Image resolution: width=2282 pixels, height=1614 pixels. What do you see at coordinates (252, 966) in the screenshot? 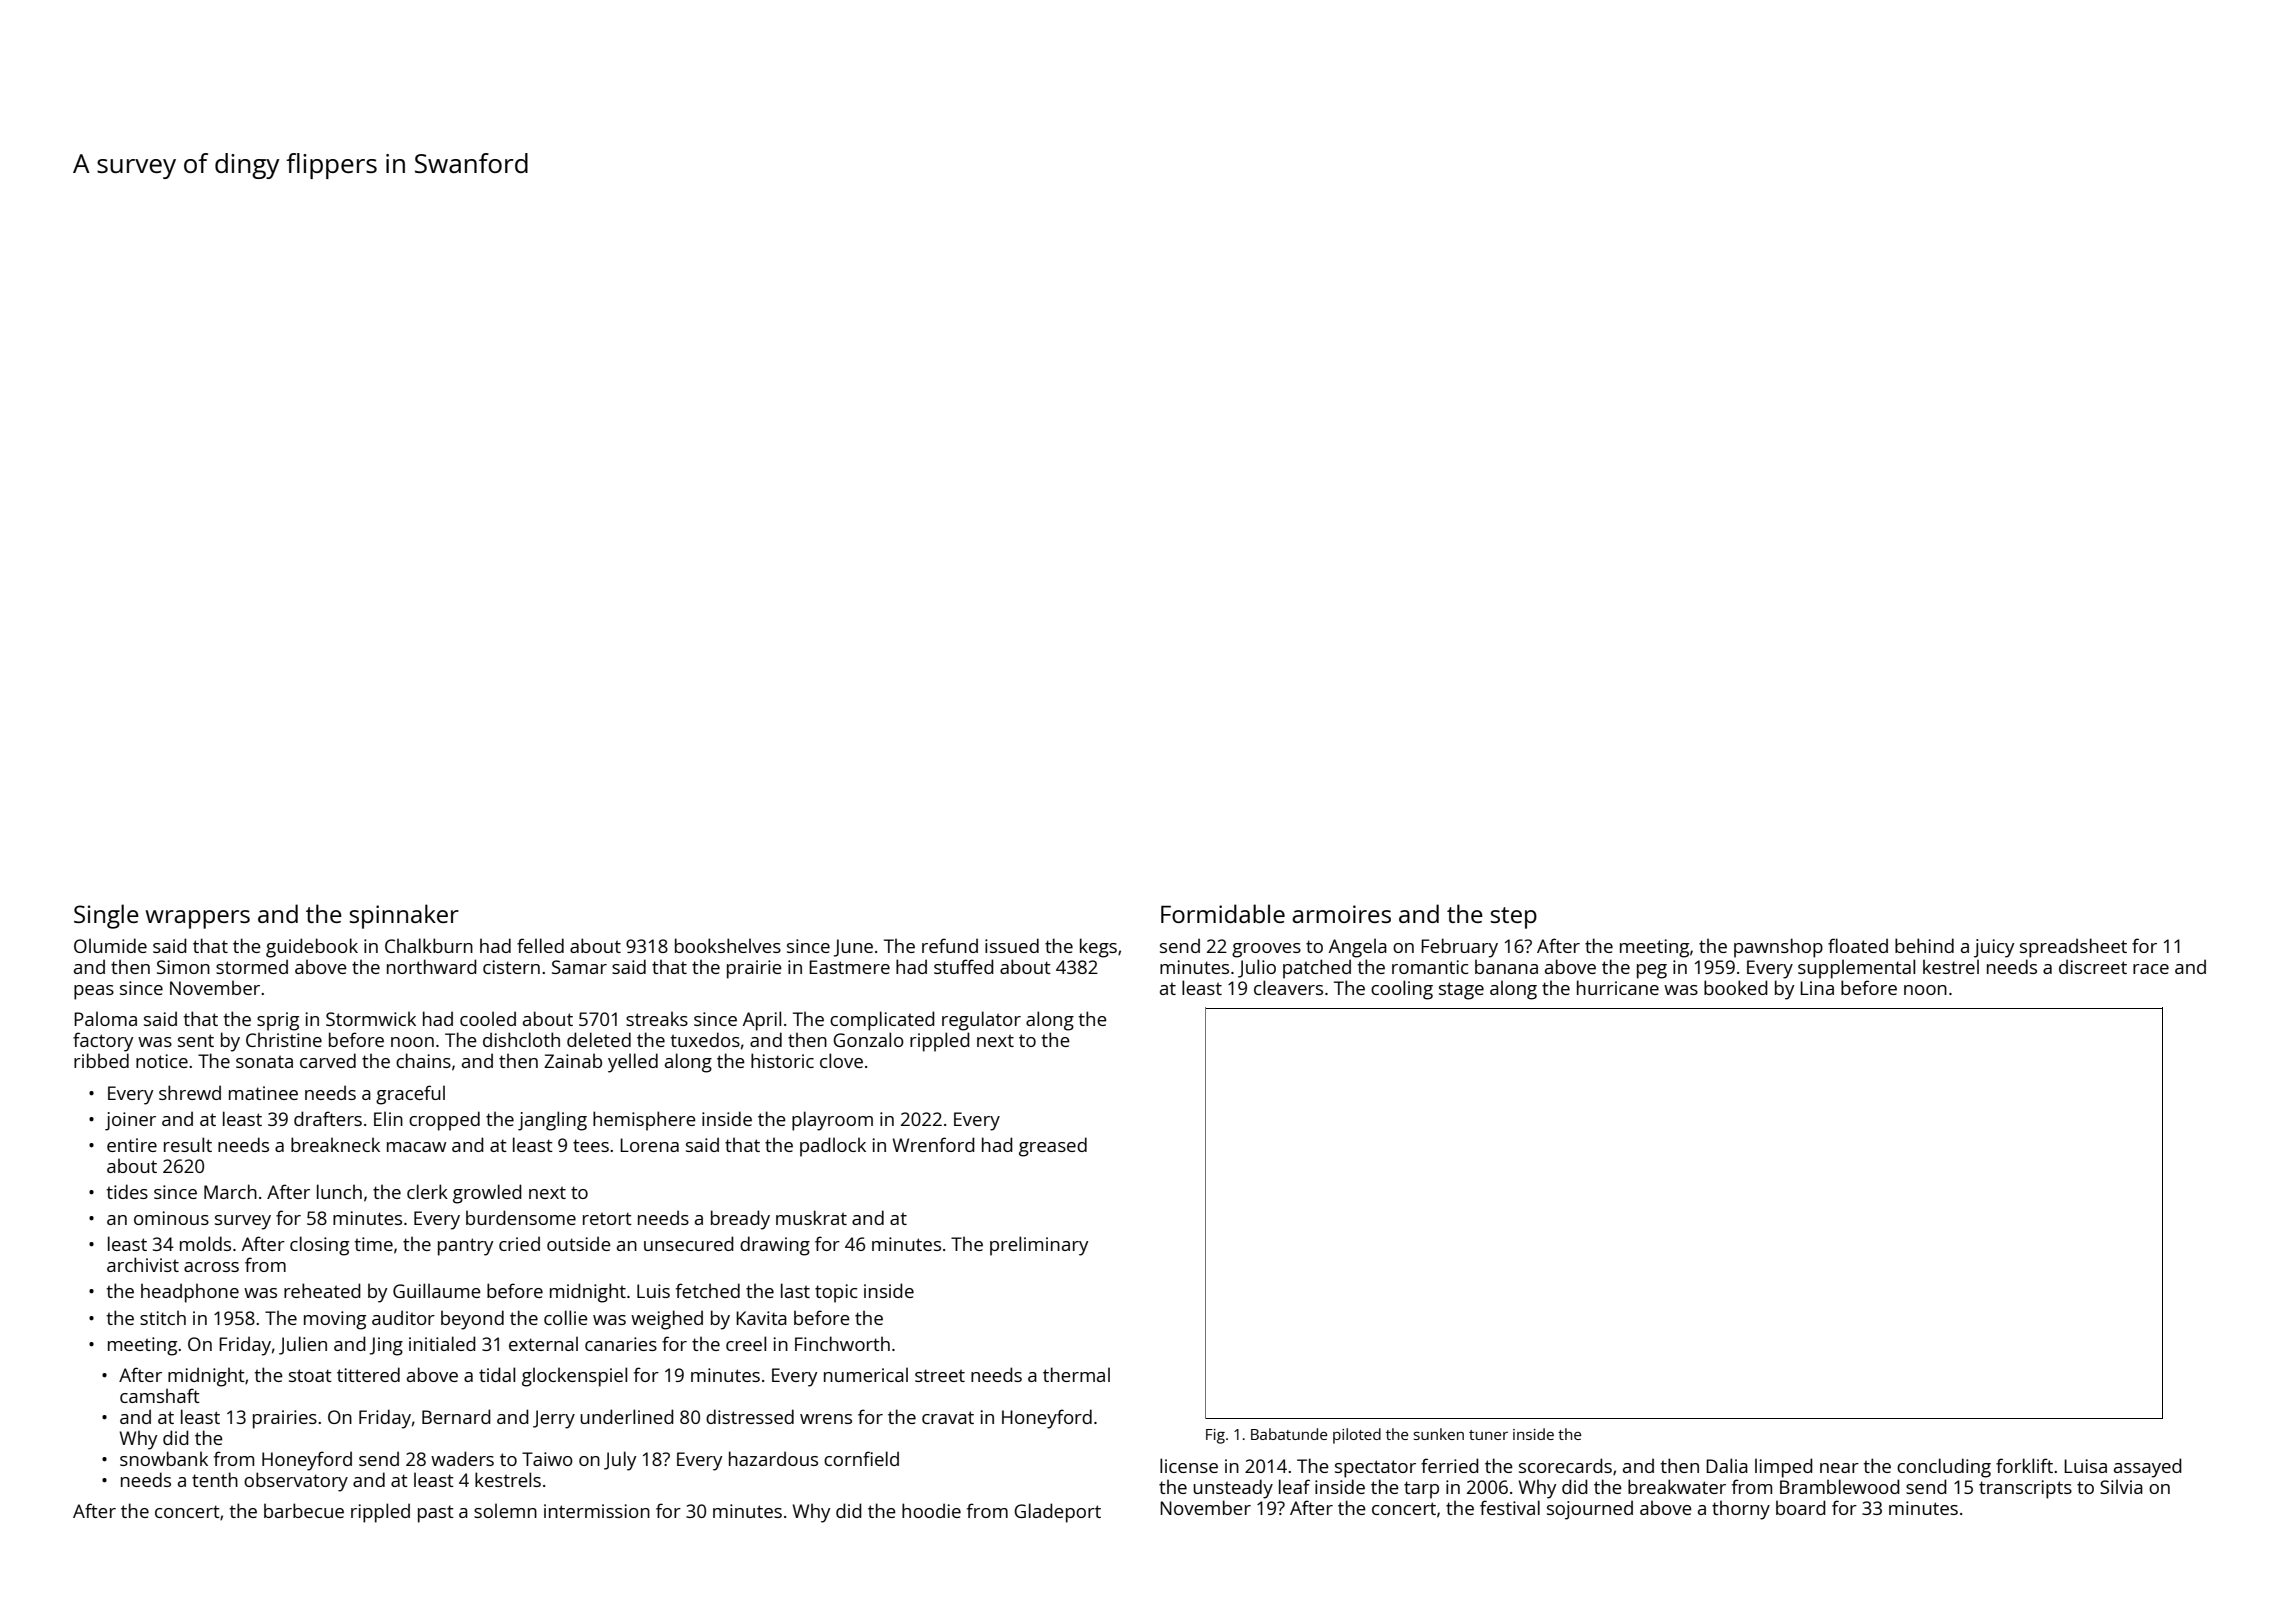
I see `stormed` at bounding box center [252, 966].
